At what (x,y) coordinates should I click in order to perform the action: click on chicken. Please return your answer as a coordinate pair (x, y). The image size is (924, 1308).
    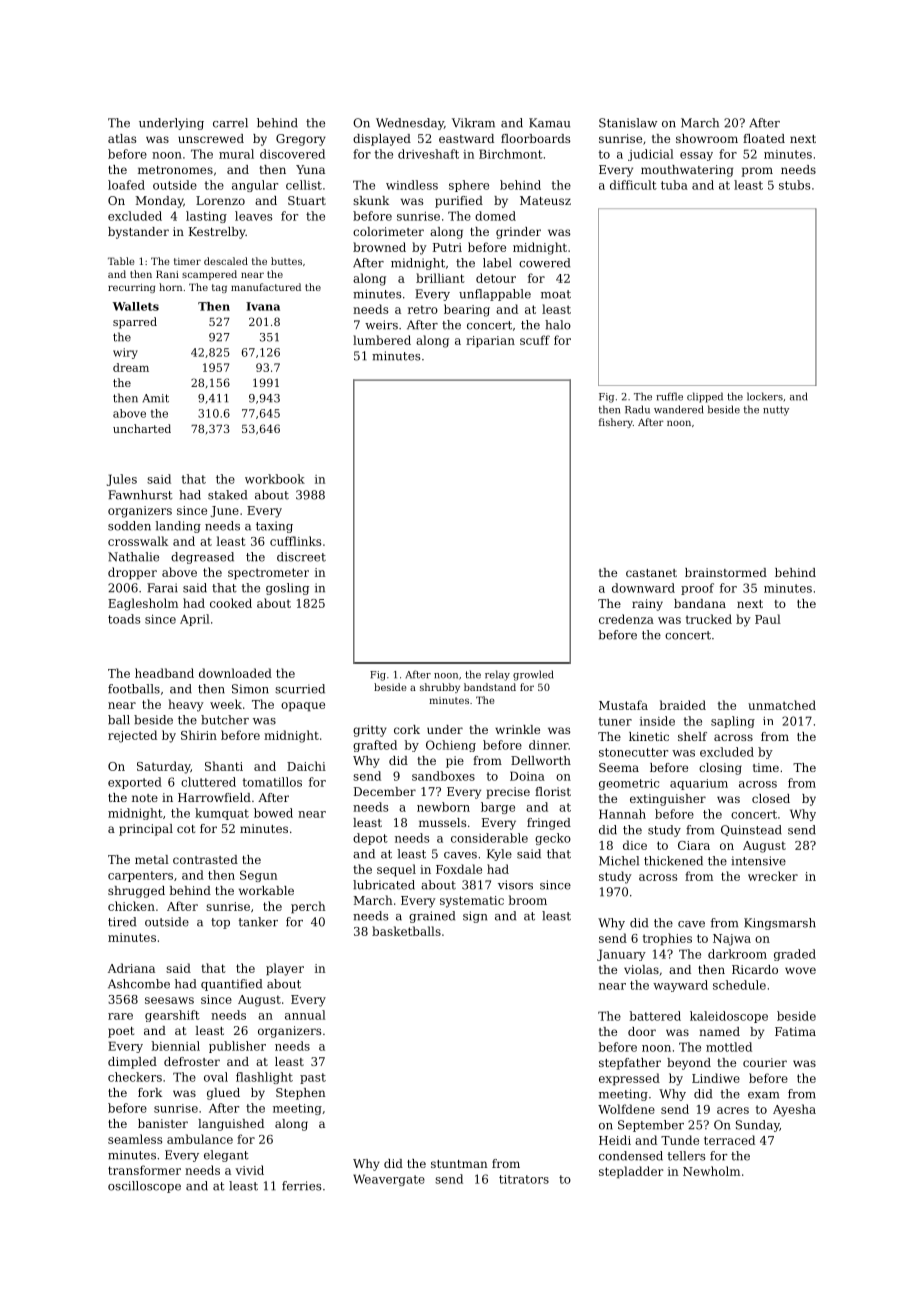
    Looking at the image, I should click on (131, 906).
